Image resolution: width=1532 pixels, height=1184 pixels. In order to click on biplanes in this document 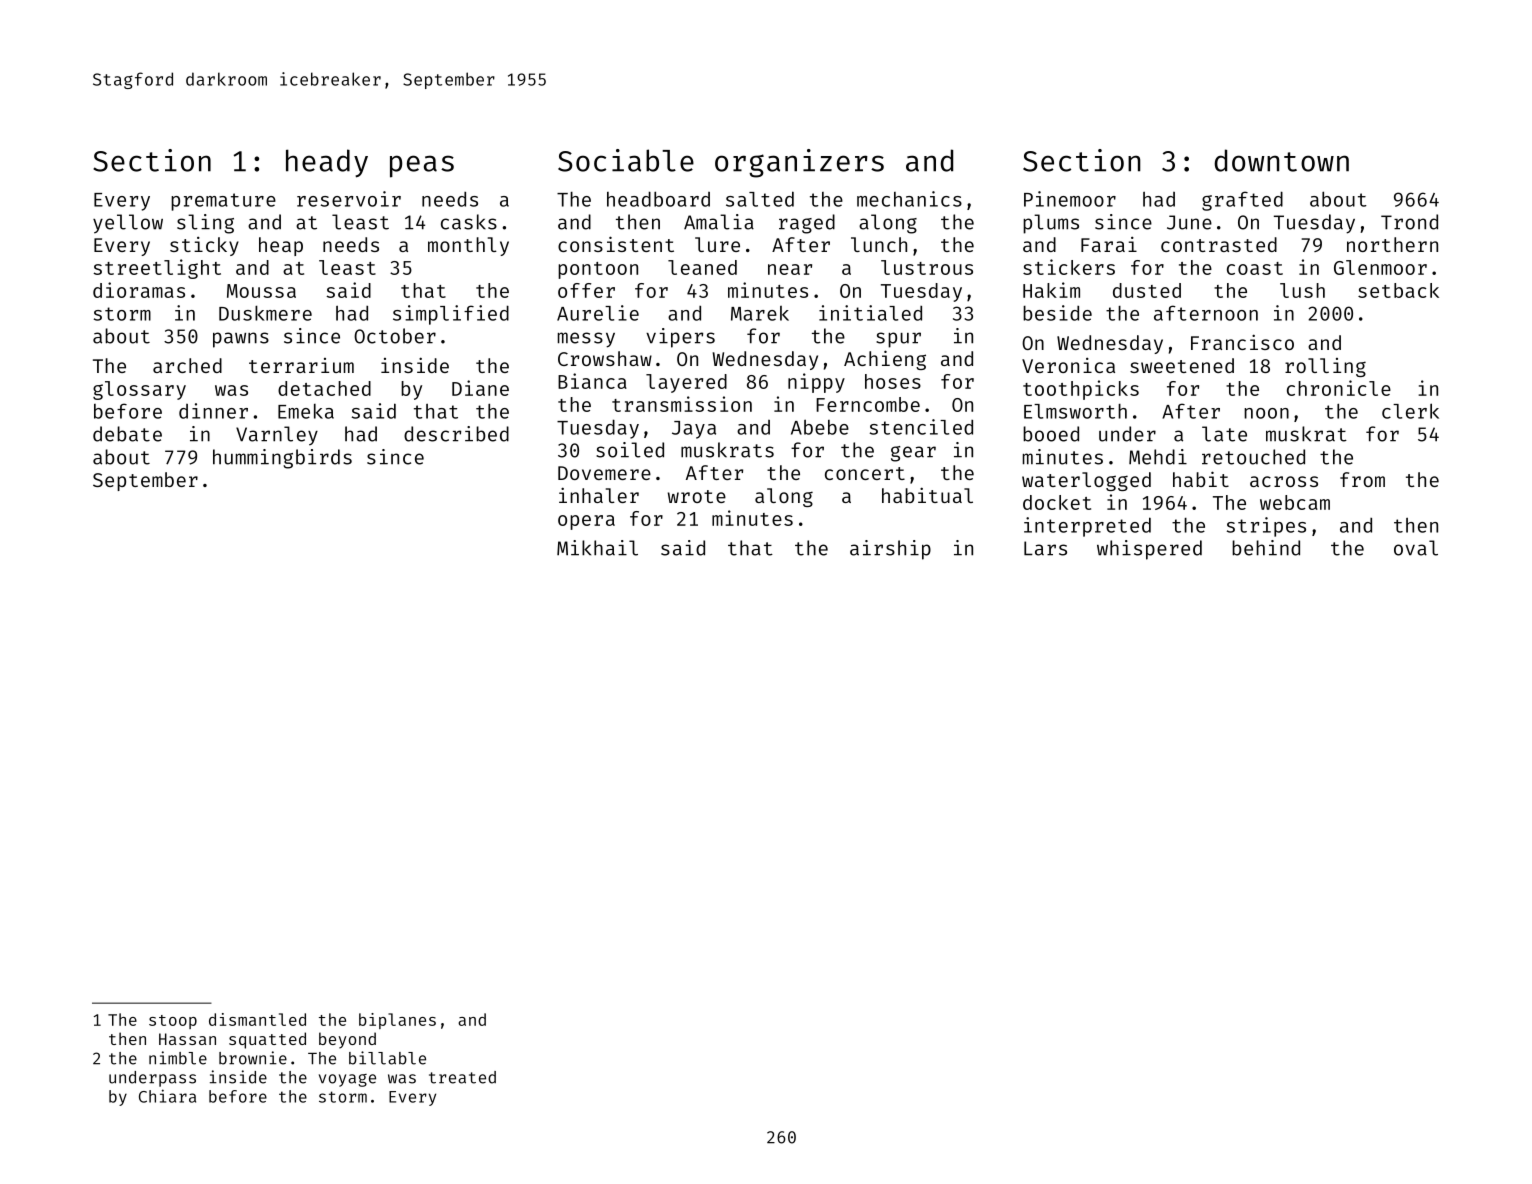, I will do `click(397, 1021)`.
